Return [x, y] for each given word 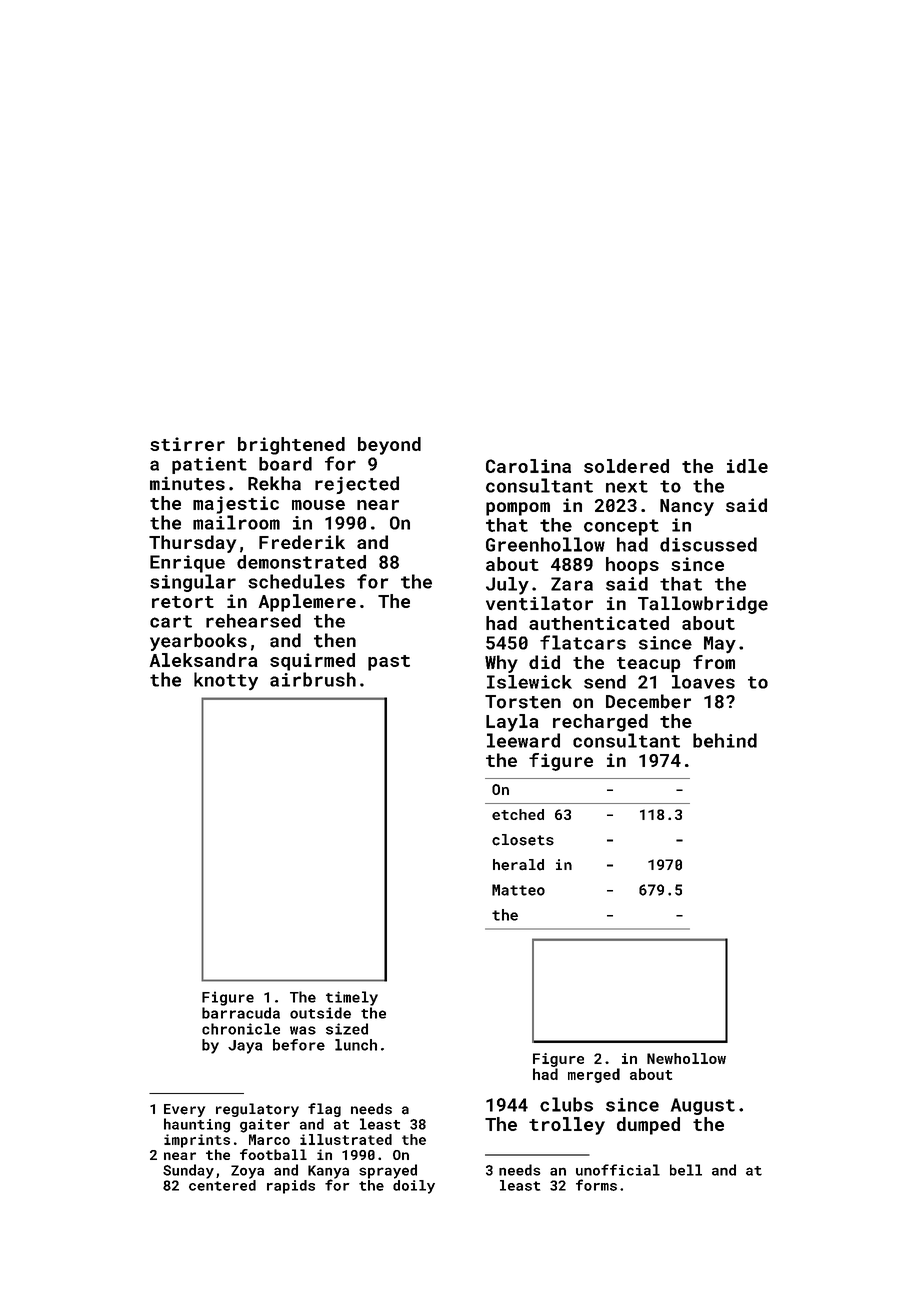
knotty [226, 681]
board [285, 464]
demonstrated [301, 562]
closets [523, 840]
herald [518, 865]
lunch [356, 1045]
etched [518, 814]
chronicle [241, 1029]
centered [222, 1185]
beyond [389, 446]
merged [594, 1075]
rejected [357, 485]
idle [747, 466]
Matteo [518, 890]
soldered [626, 466]
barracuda [241, 1013]
